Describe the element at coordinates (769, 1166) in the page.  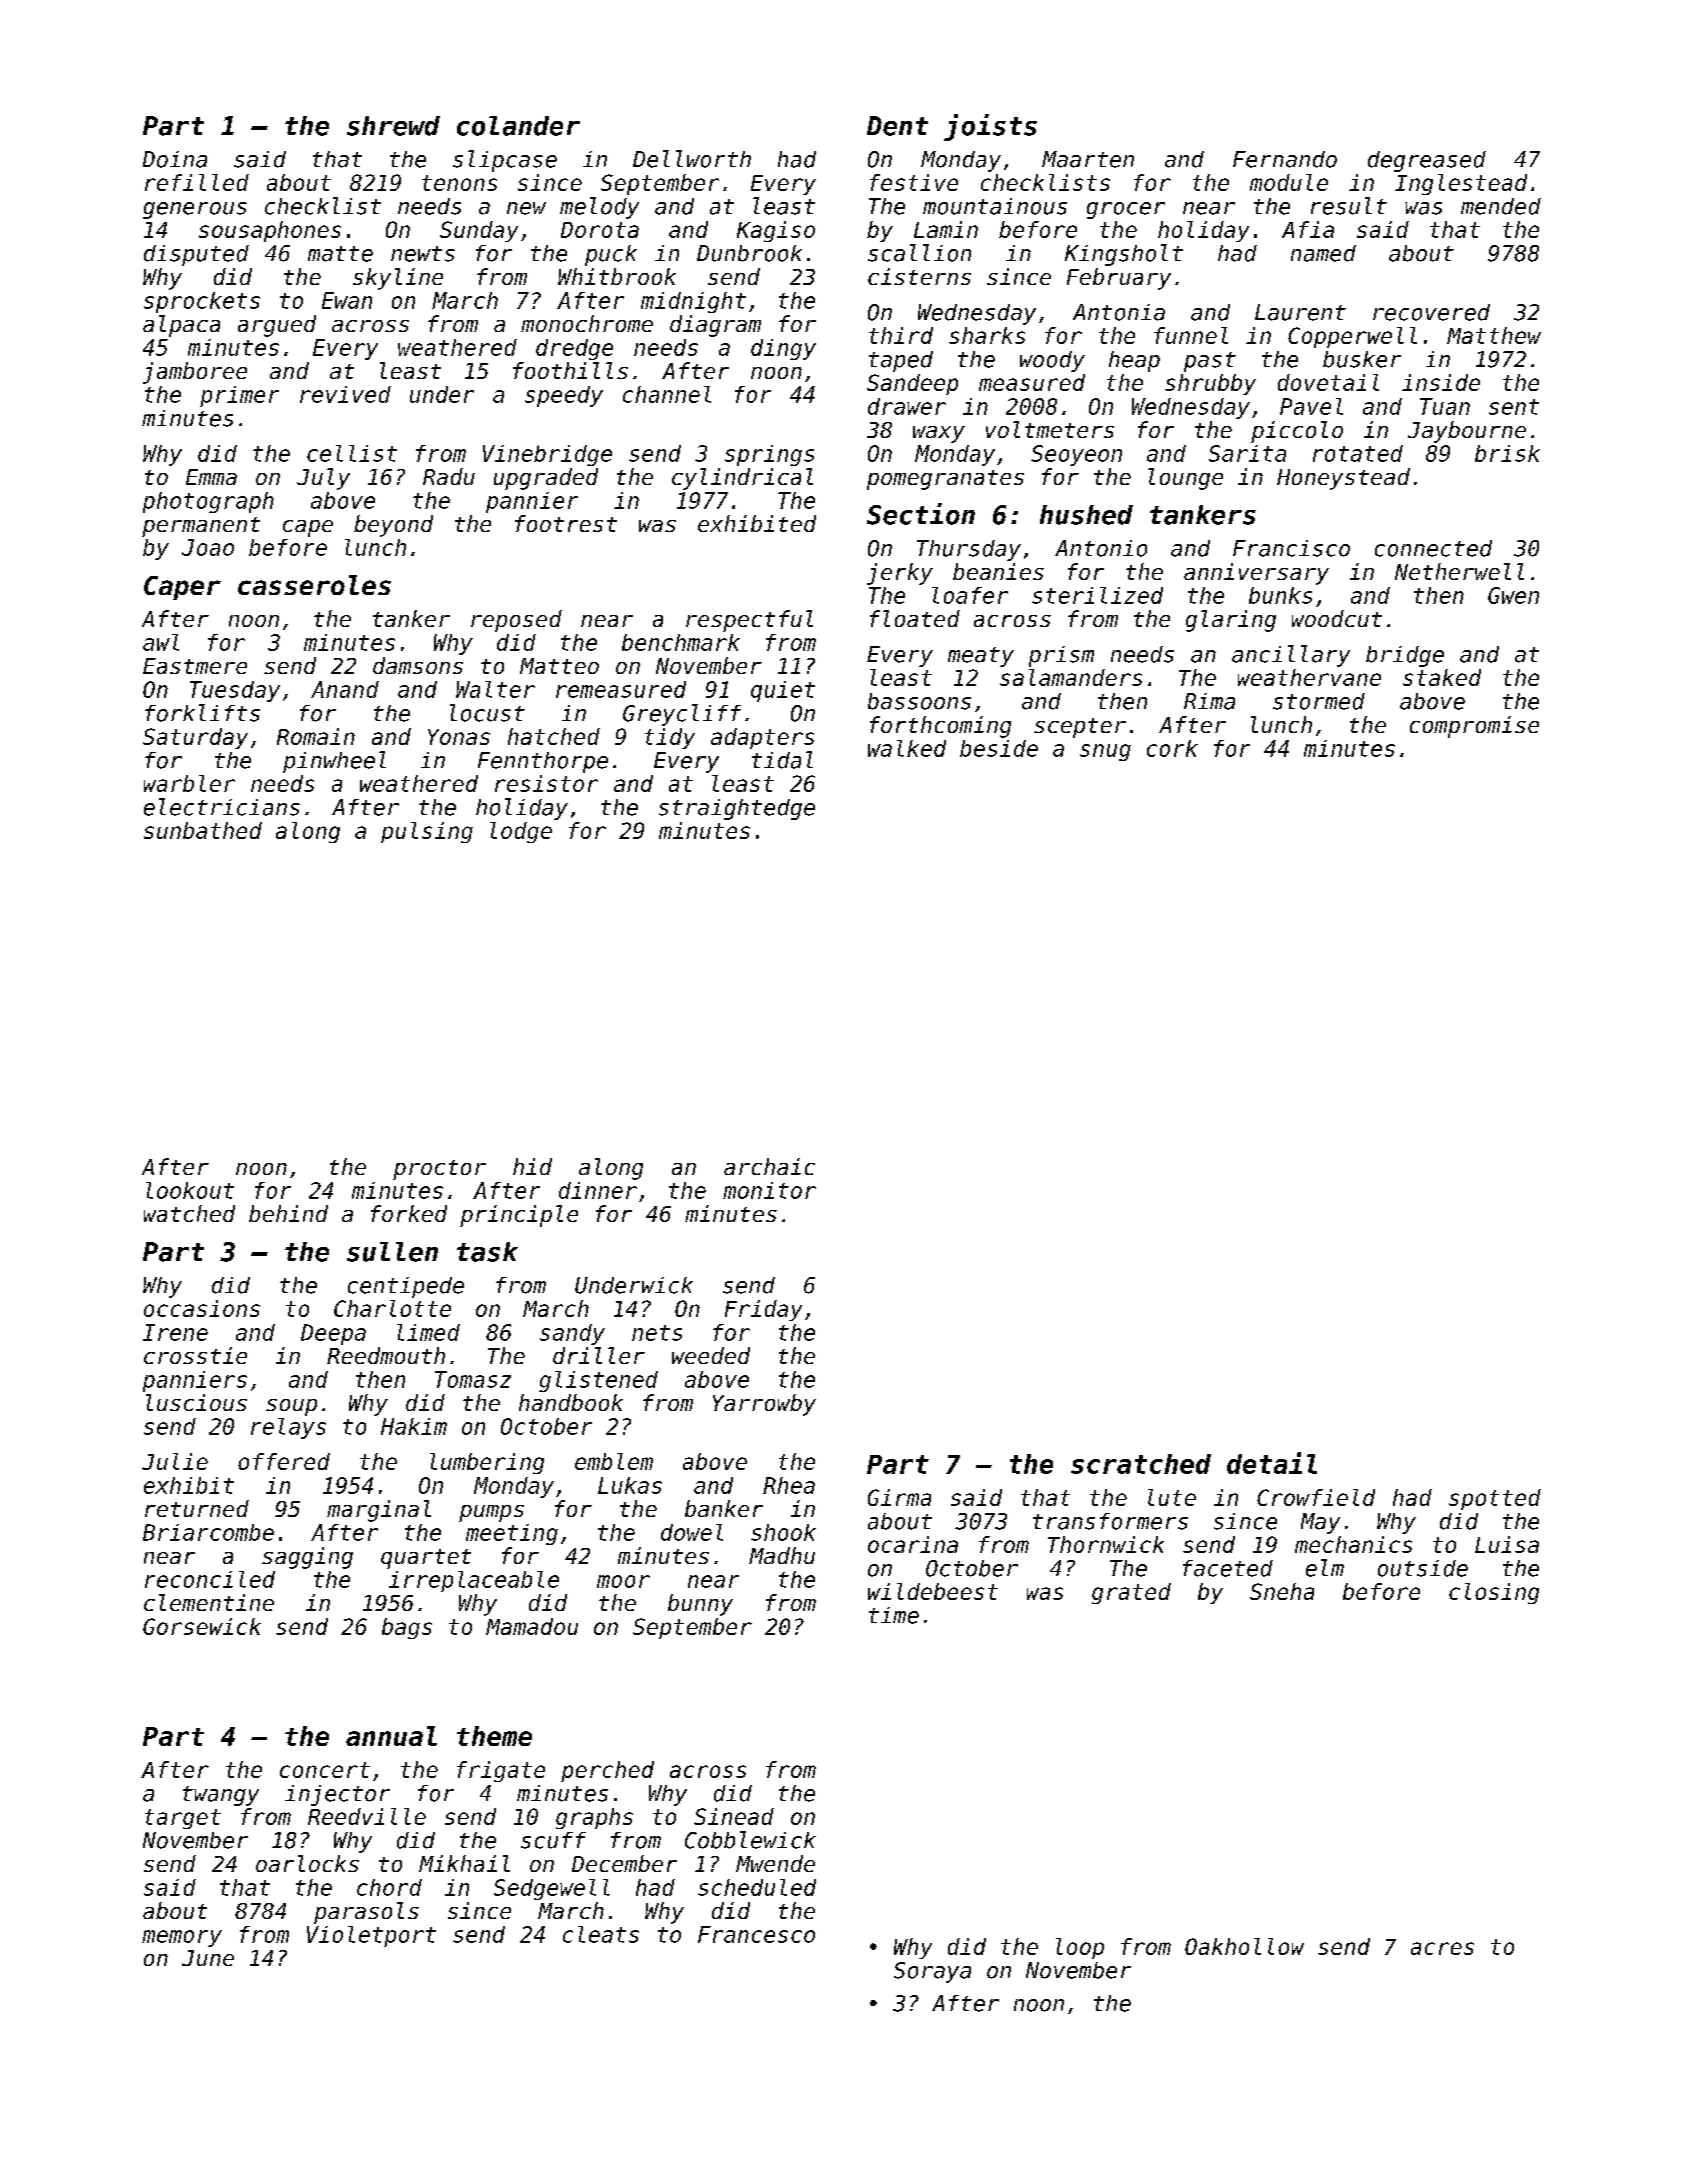
I see `archaic` at that location.
